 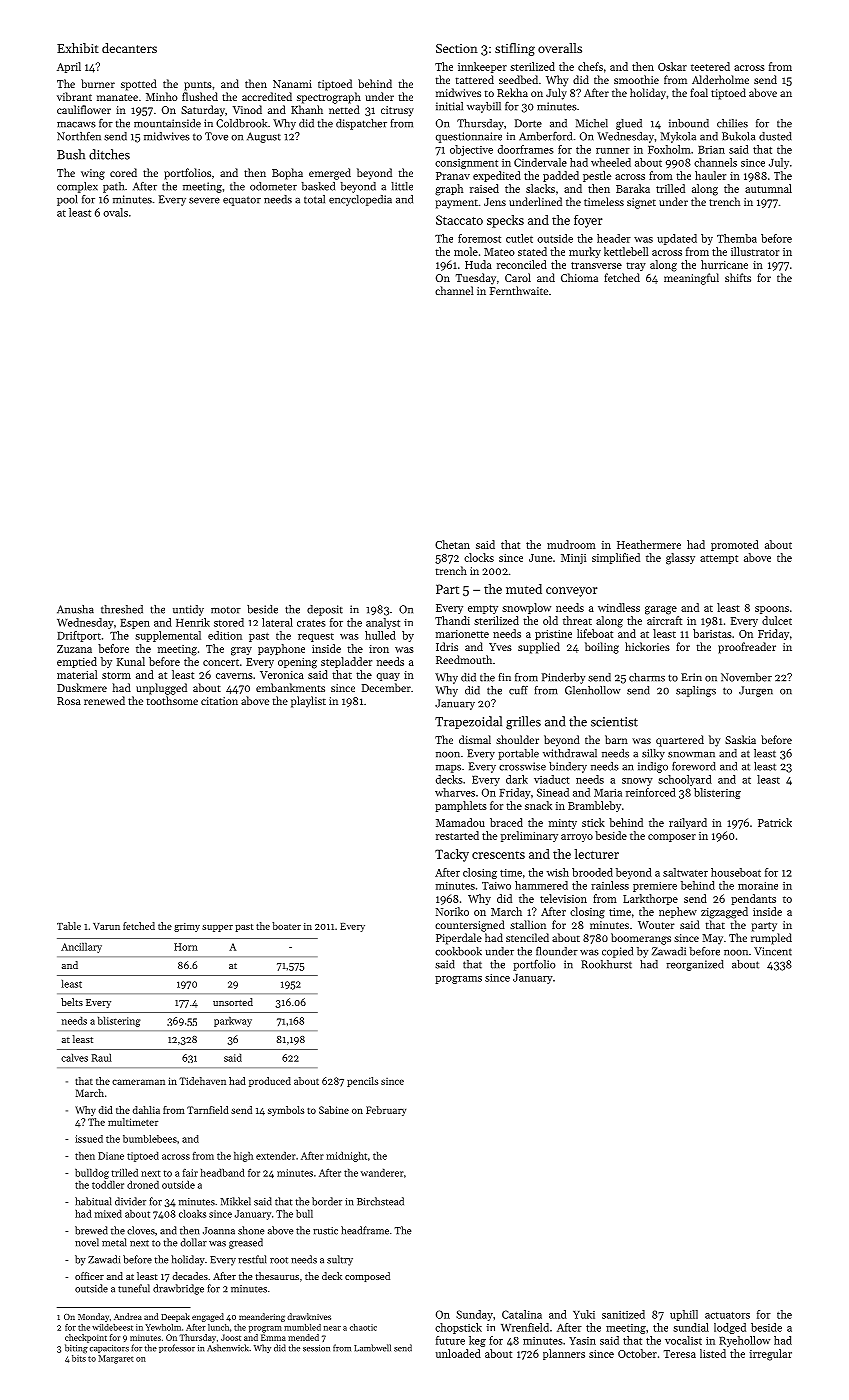 I want to click on Section, so click(x=456, y=48).
